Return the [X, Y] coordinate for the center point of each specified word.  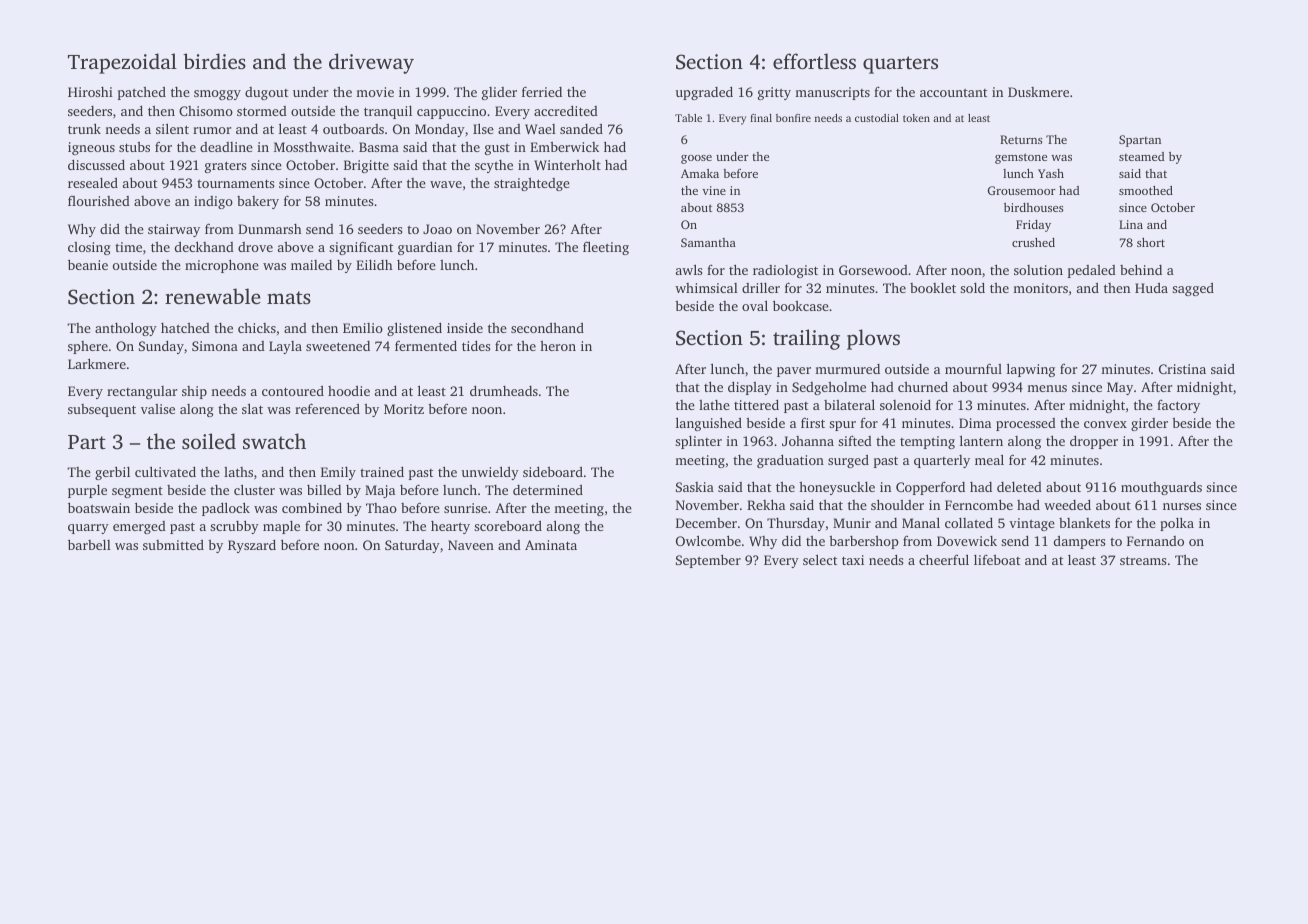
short [1151, 242]
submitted [173, 545]
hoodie [349, 391]
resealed [93, 183]
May [1120, 388]
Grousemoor [1022, 190]
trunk [84, 128]
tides [476, 346]
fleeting [606, 248]
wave [446, 184]
